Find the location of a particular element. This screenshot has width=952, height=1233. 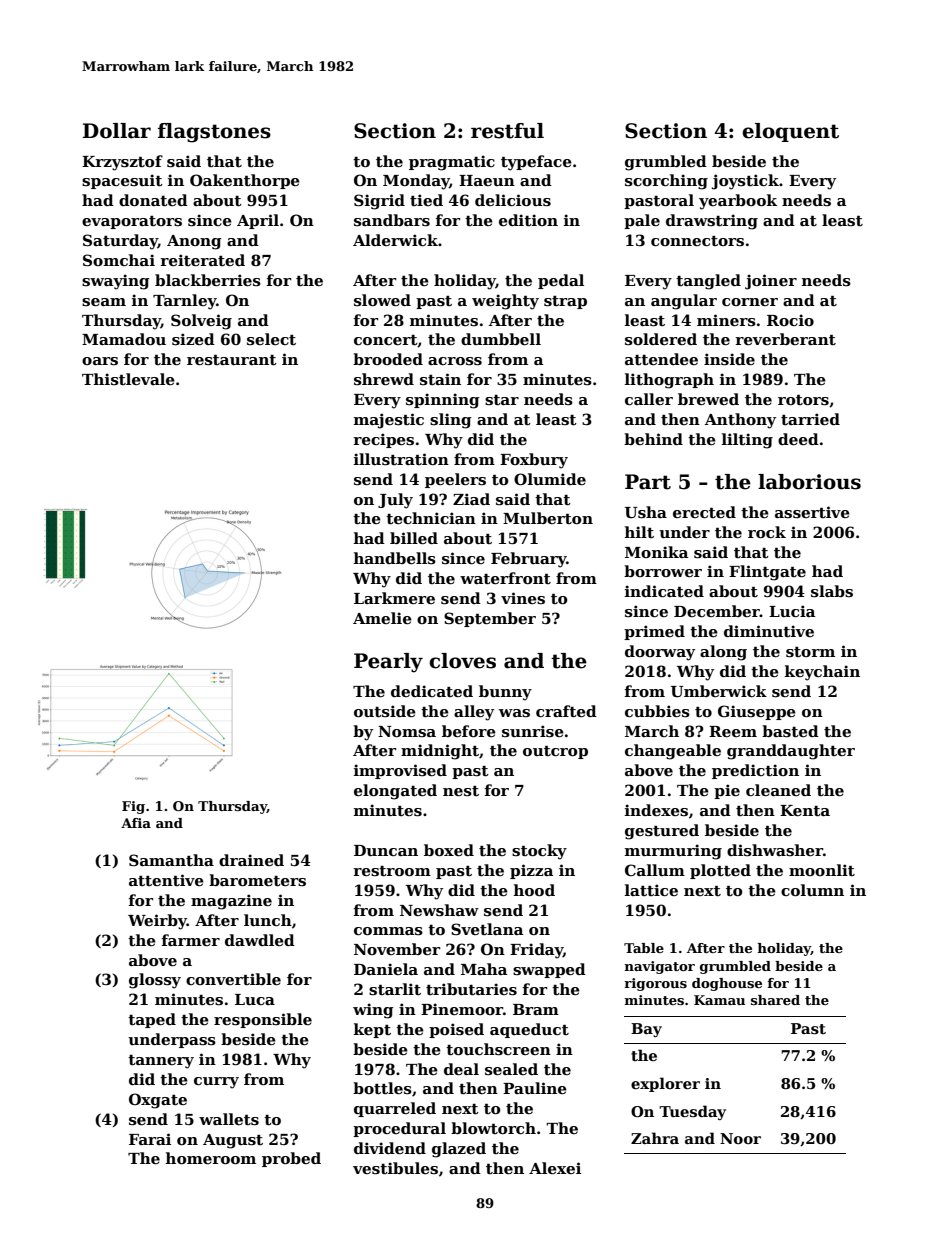

Thistlevale is located at coordinates (128, 379).
